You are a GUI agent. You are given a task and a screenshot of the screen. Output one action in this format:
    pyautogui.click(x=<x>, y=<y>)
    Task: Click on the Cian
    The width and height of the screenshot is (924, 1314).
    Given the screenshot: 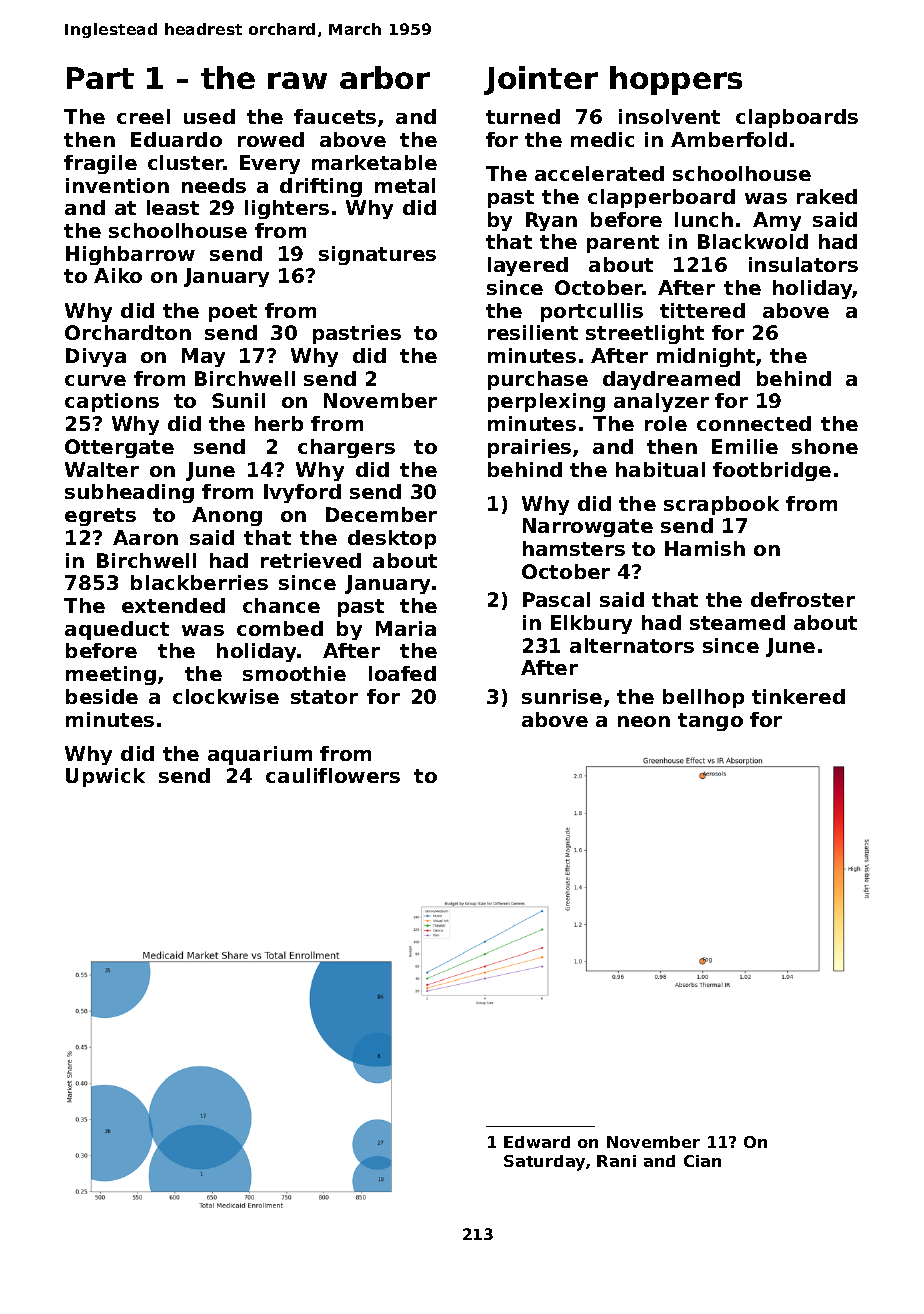 What is the action you would take?
    pyautogui.click(x=702, y=1161)
